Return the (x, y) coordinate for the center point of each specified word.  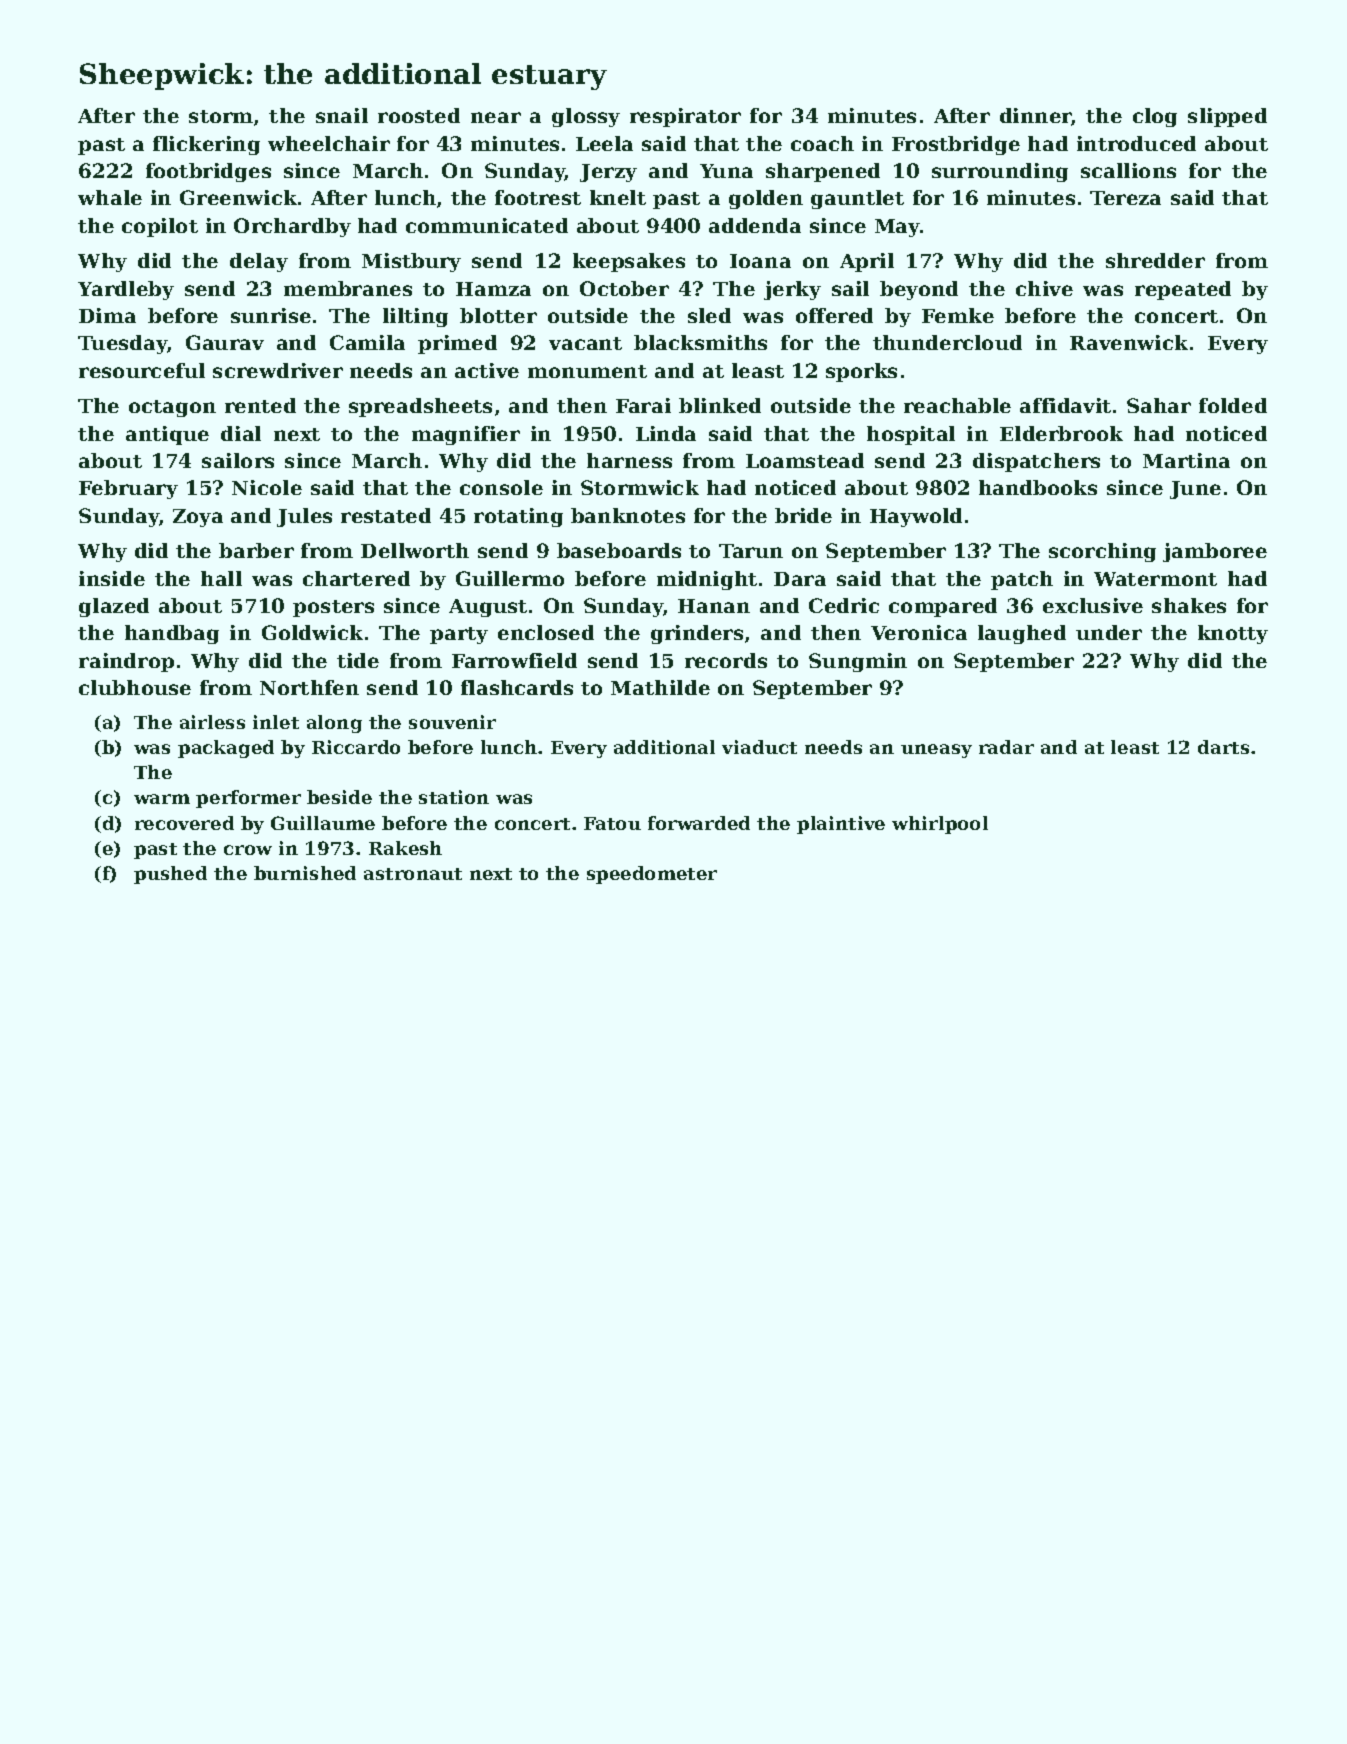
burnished (305, 873)
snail (342, 115)
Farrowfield (514, 660)
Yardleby (126, 290)
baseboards (619, 550)
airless (212, 722)
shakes (1189, 605)
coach (822, 143)
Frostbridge (956, 145)
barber (256, 550)
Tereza (1125, 198)
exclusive (1093, 605)
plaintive (841, 825)
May (897, 228)
